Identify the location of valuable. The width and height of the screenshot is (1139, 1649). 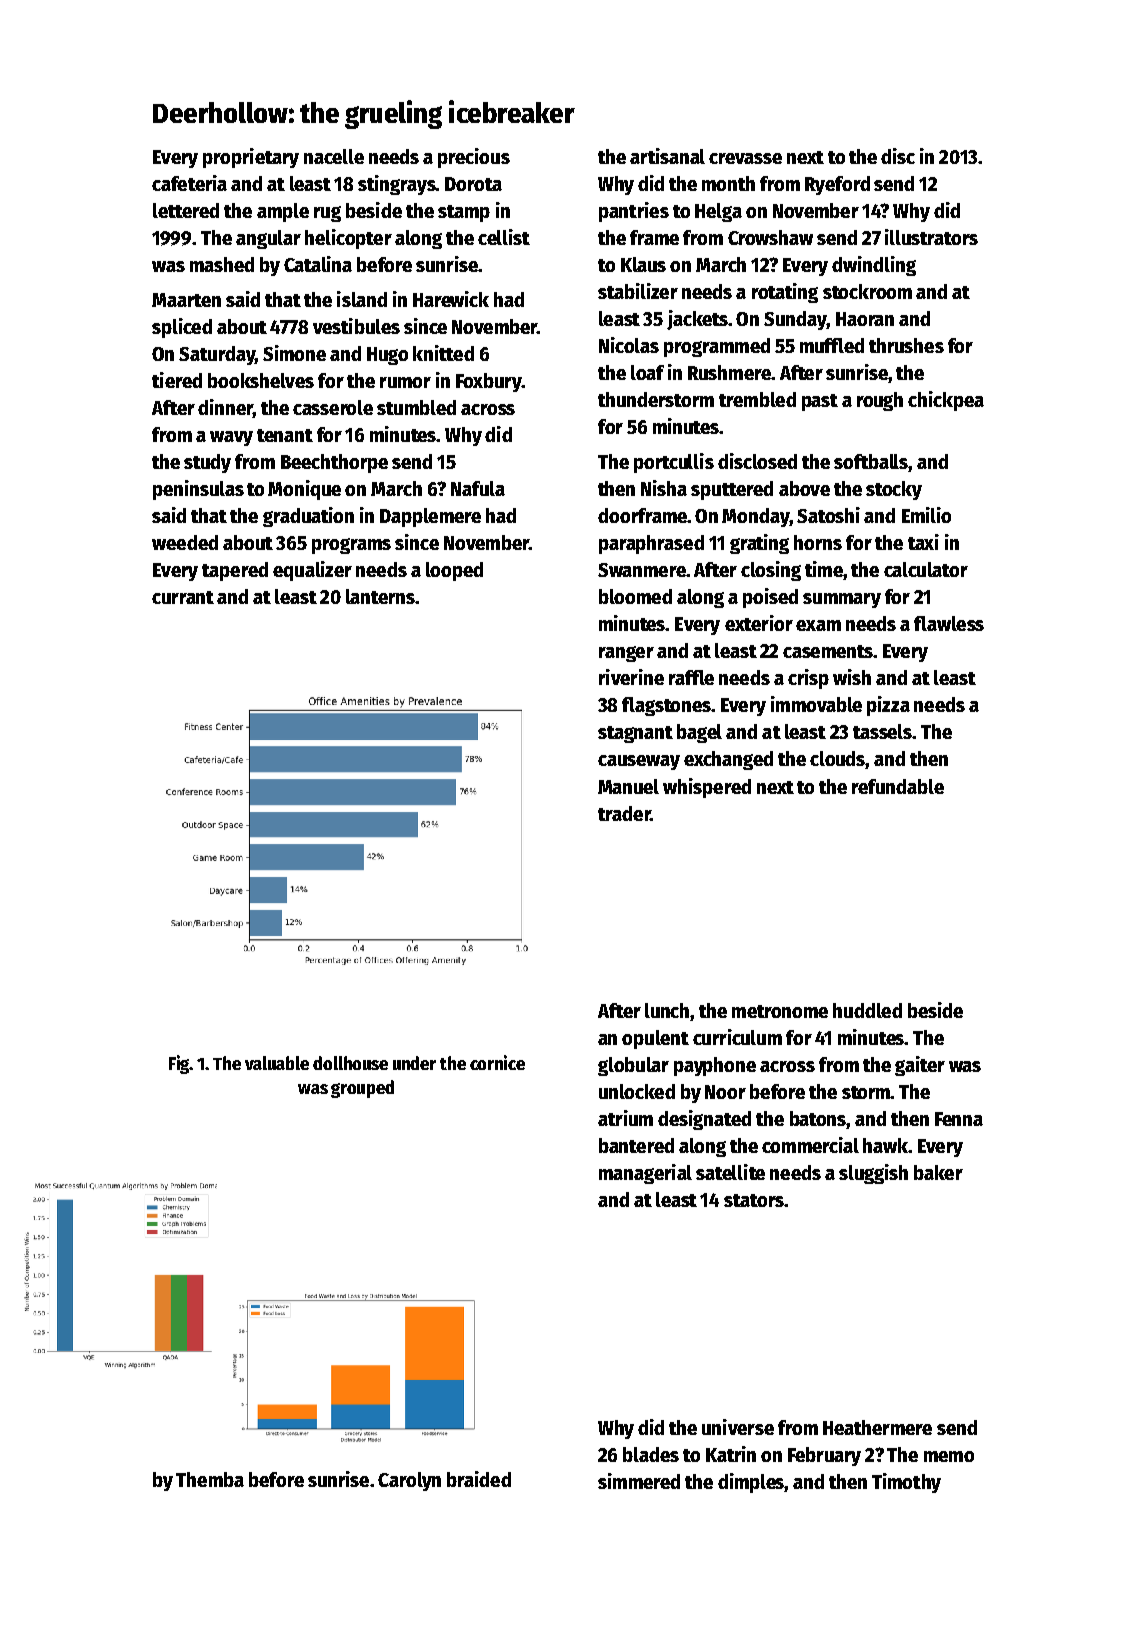
(277, 1063).
